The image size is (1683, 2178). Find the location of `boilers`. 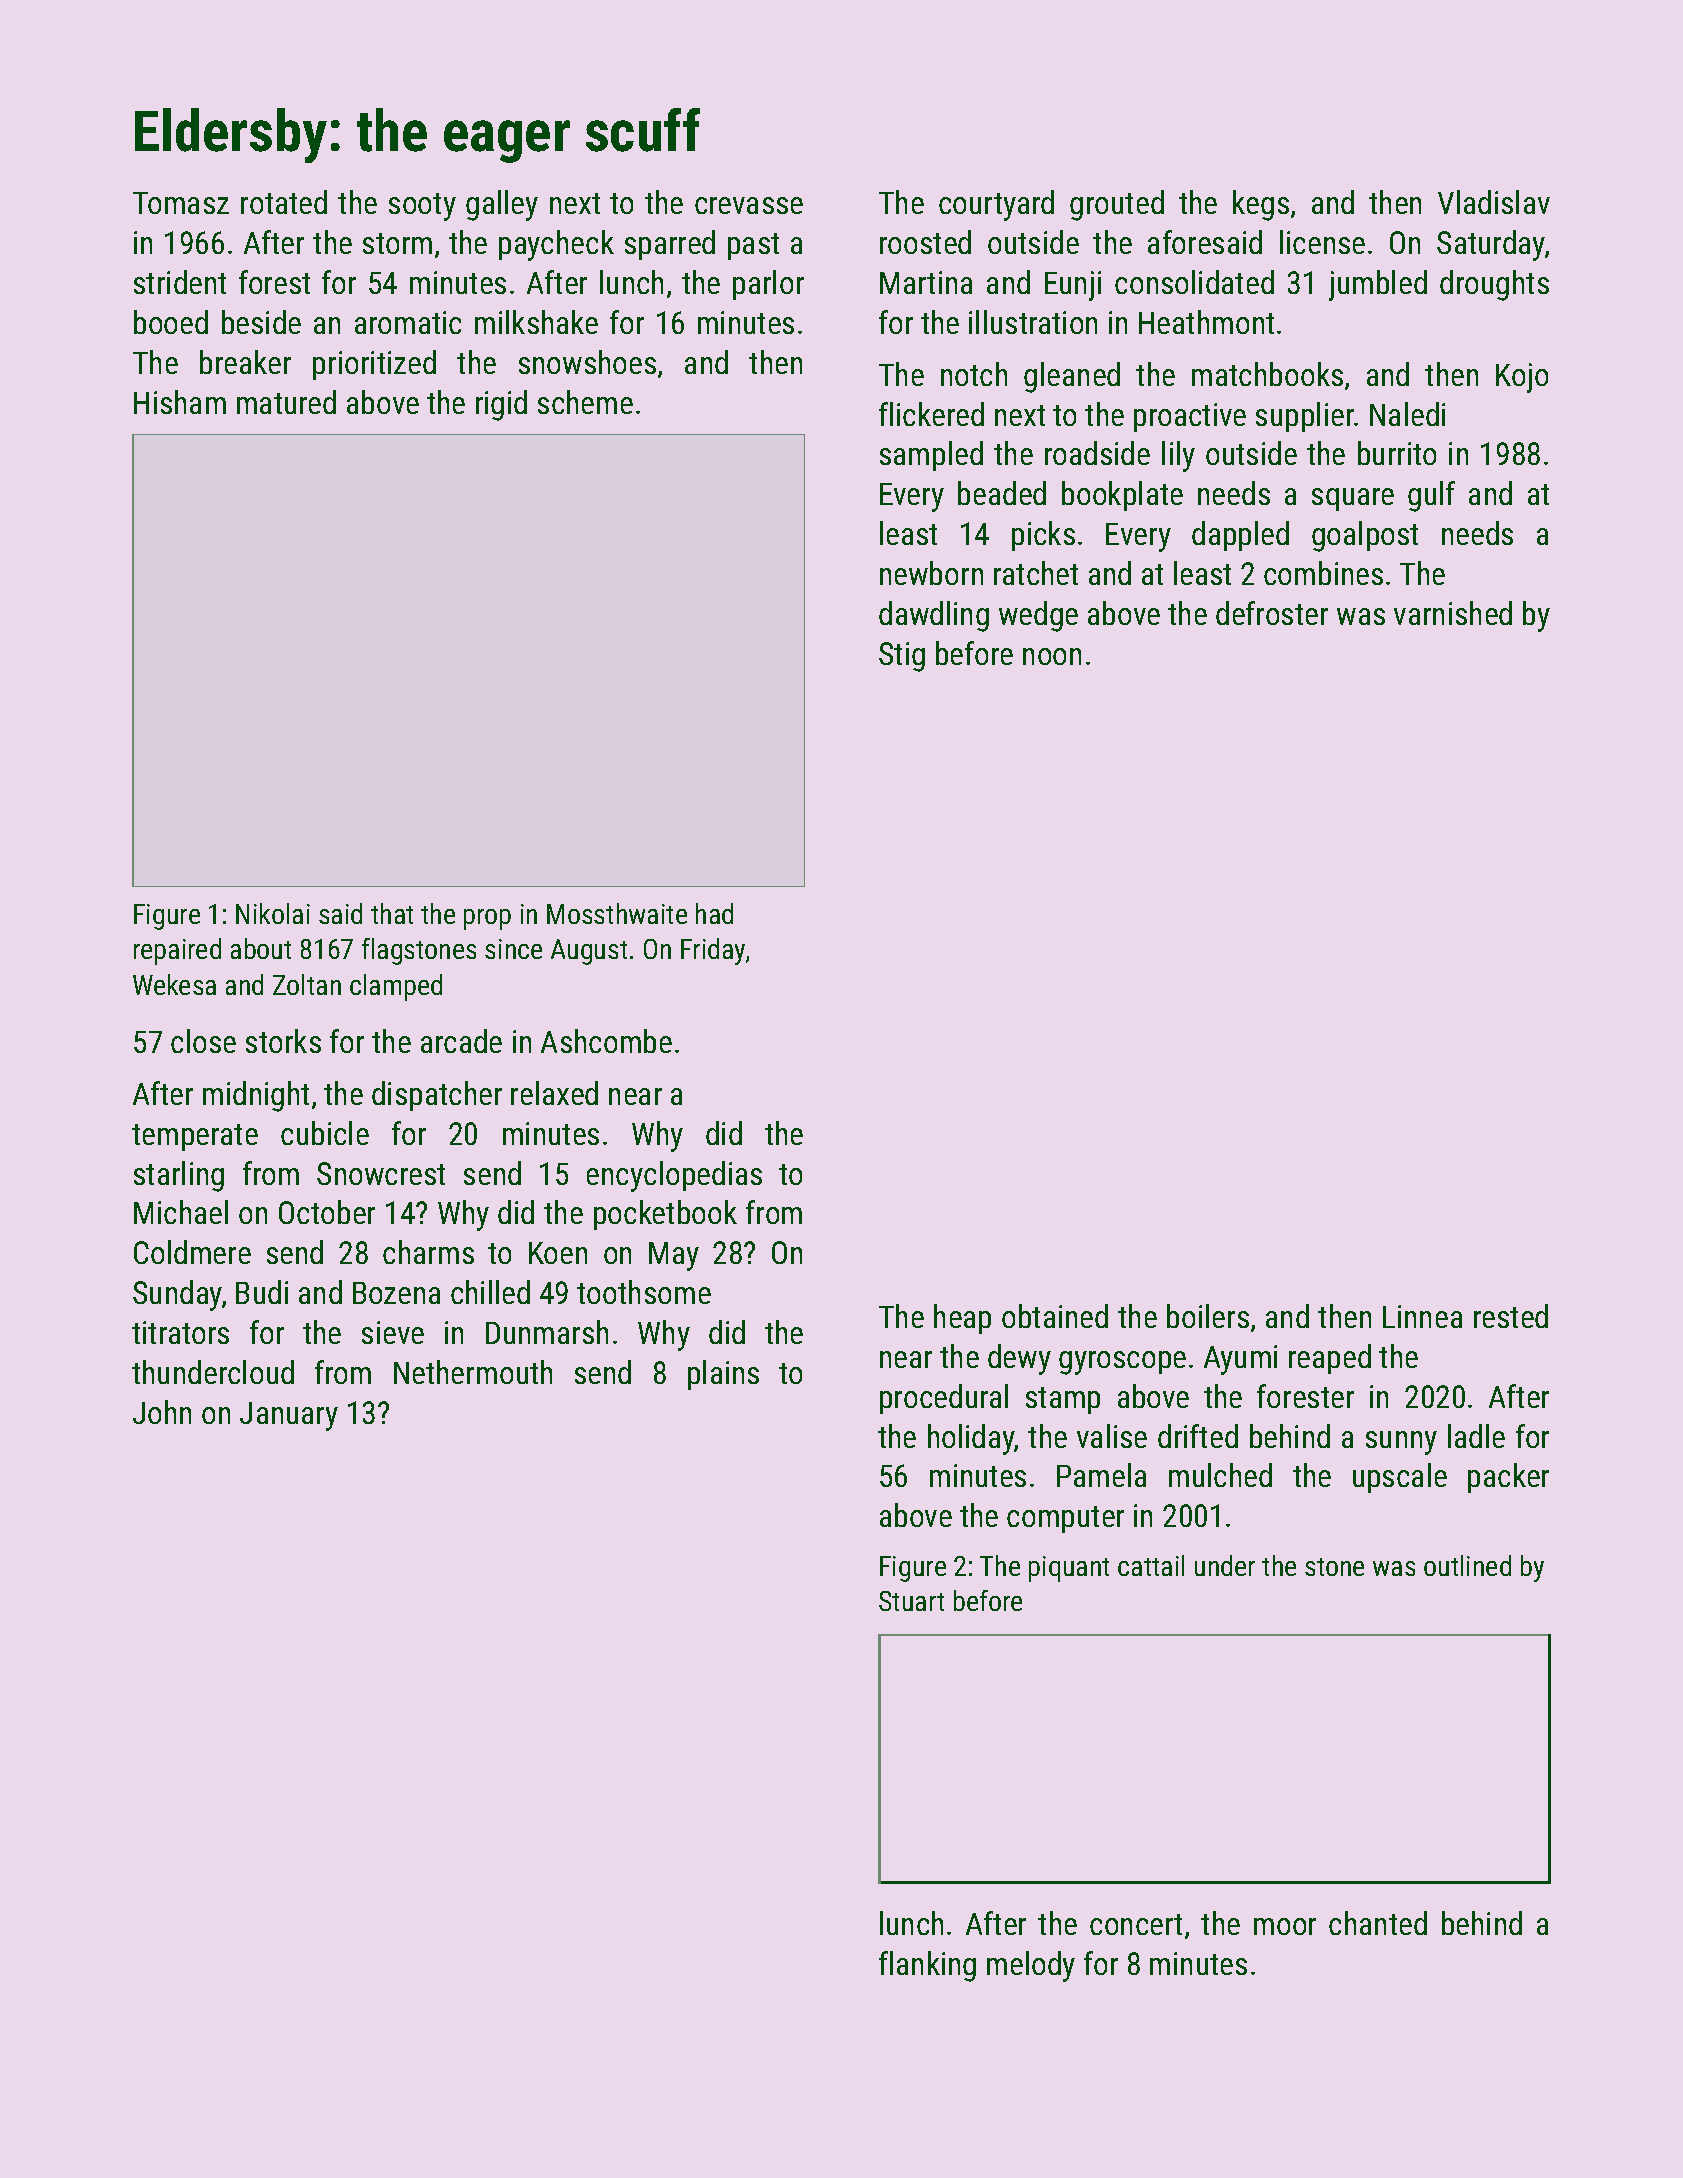

boilers is located at coordinates (1208, 1316).
